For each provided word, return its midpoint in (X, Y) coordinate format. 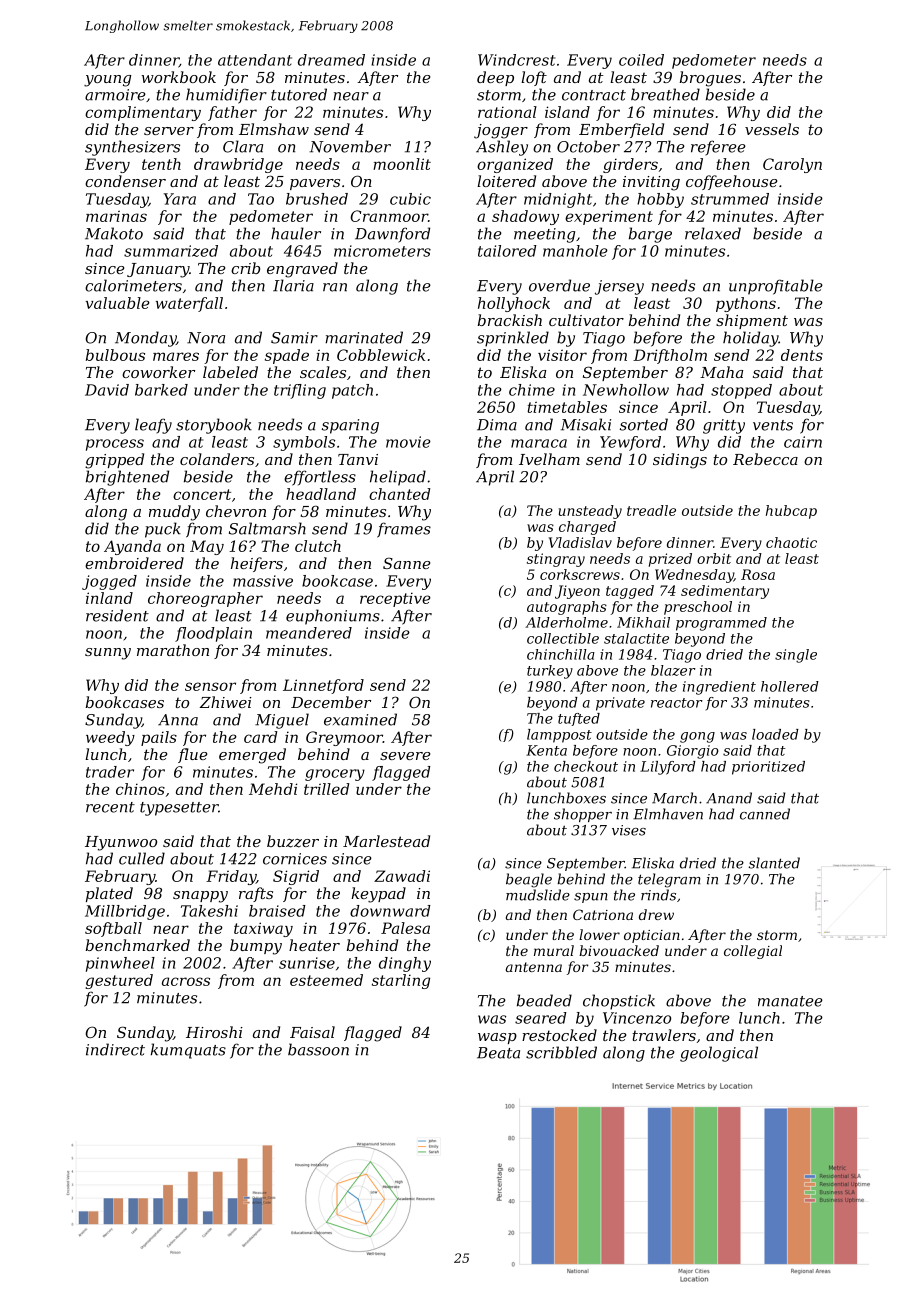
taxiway (263, 929)
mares (176, 356)
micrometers (382, 251)
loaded (775, 734)
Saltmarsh (267, 528)
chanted (399, 494)
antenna (534, 967)
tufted (579, 719)
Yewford (630, 443)
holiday (750, 339)
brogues (710, 79)
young (107, 81)
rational (507, 112)
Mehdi (273, 789)
